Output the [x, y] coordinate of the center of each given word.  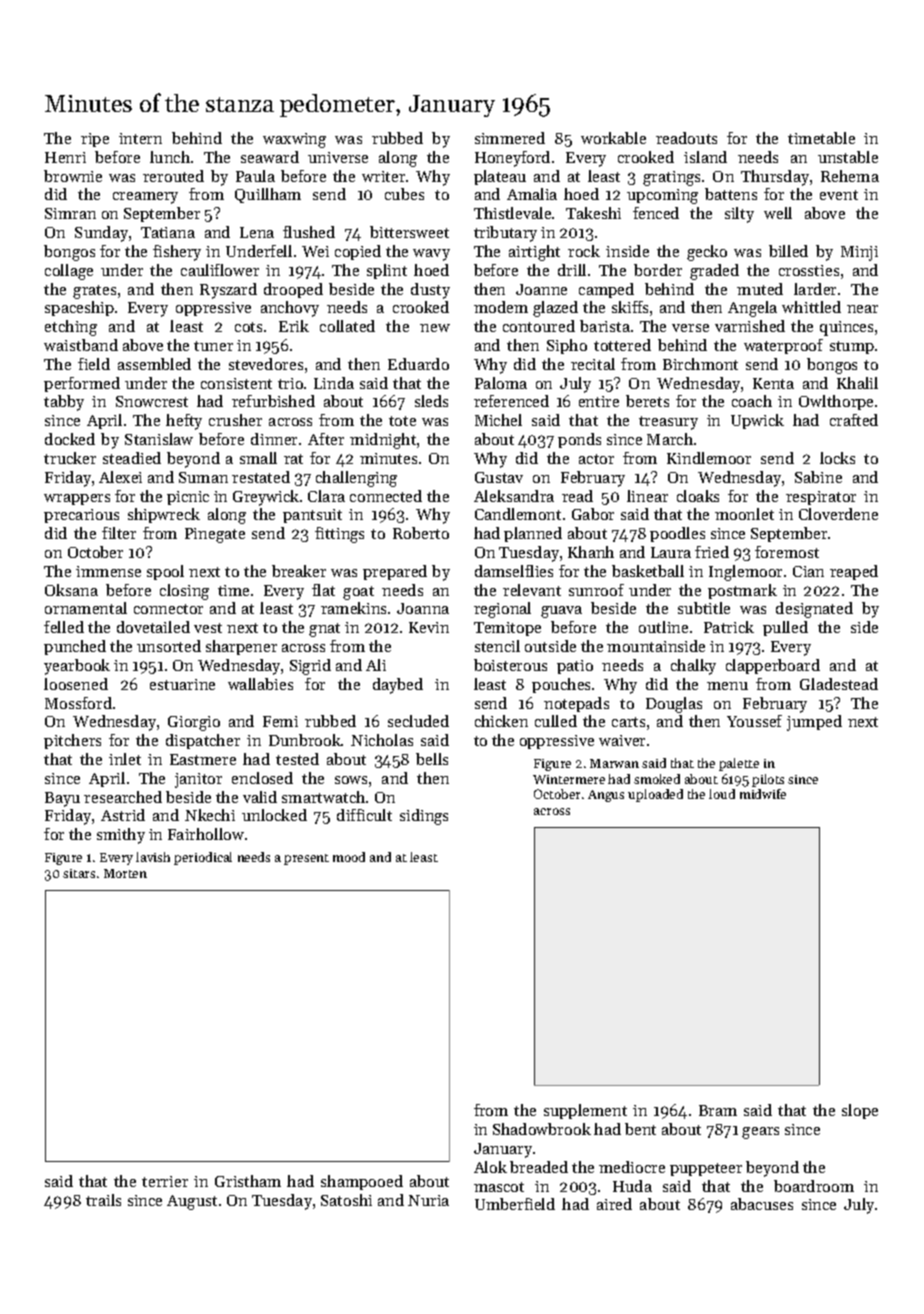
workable [613, 138]
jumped [814, 723]
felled [64, 627]
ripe [95, 140]
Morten [125, 873]
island [705, 157]
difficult [364, 815]
